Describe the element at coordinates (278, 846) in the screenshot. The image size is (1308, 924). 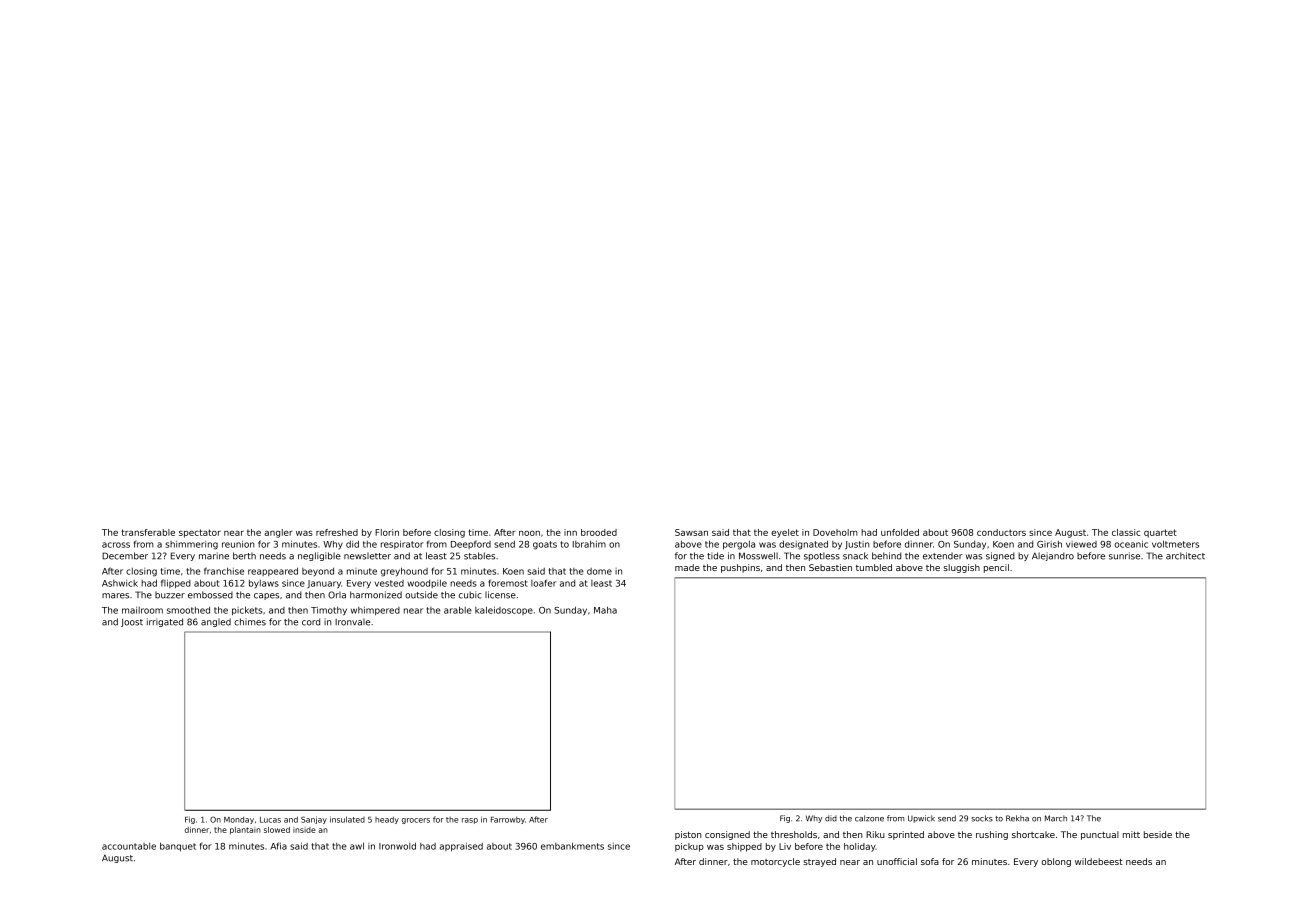
I see `Afia` at that location.
